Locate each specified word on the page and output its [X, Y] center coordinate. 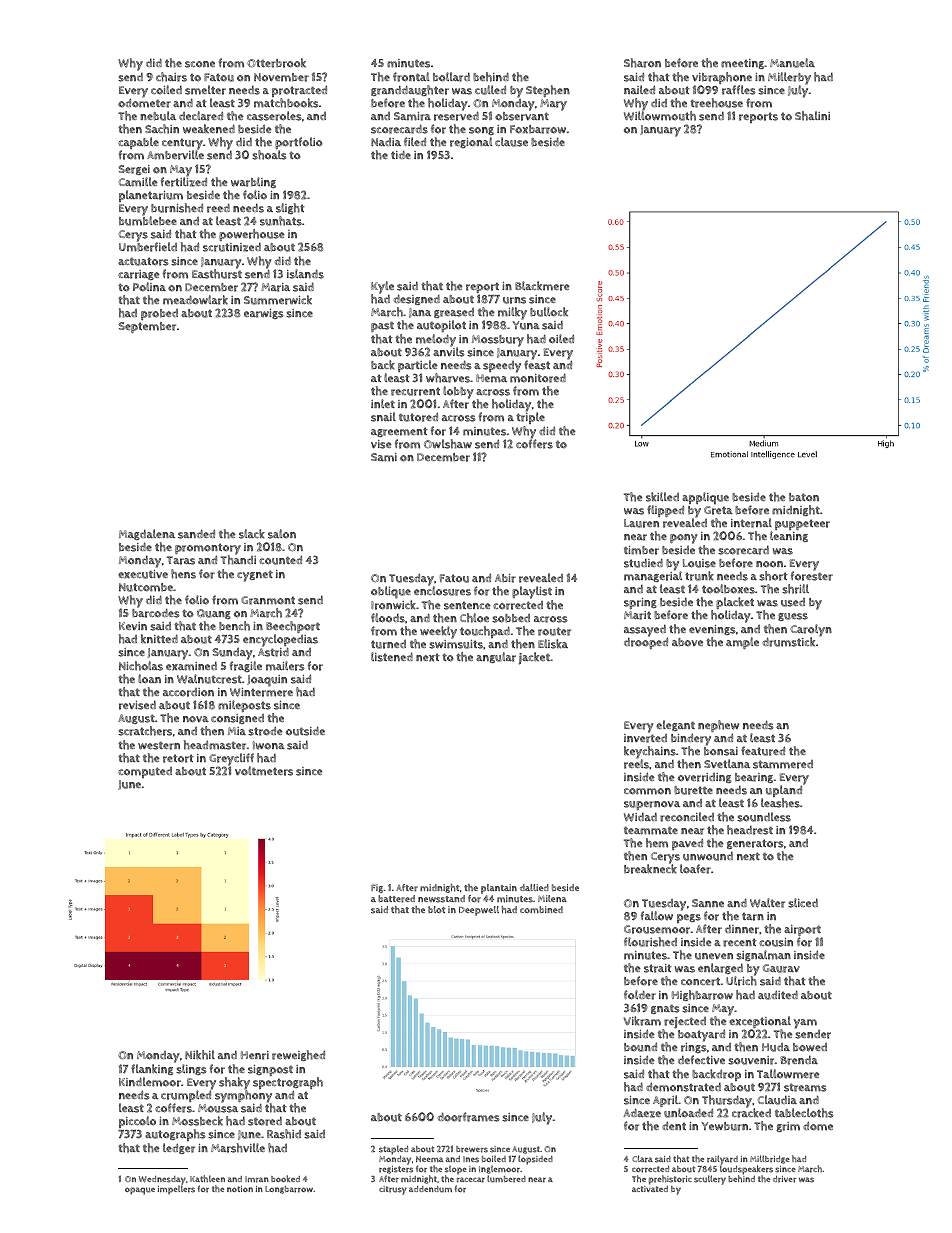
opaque [140, 1191]
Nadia [386, 142]
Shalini [812, 116]
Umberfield [148, 247]
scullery [710, 1180]
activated [650, 1189]
